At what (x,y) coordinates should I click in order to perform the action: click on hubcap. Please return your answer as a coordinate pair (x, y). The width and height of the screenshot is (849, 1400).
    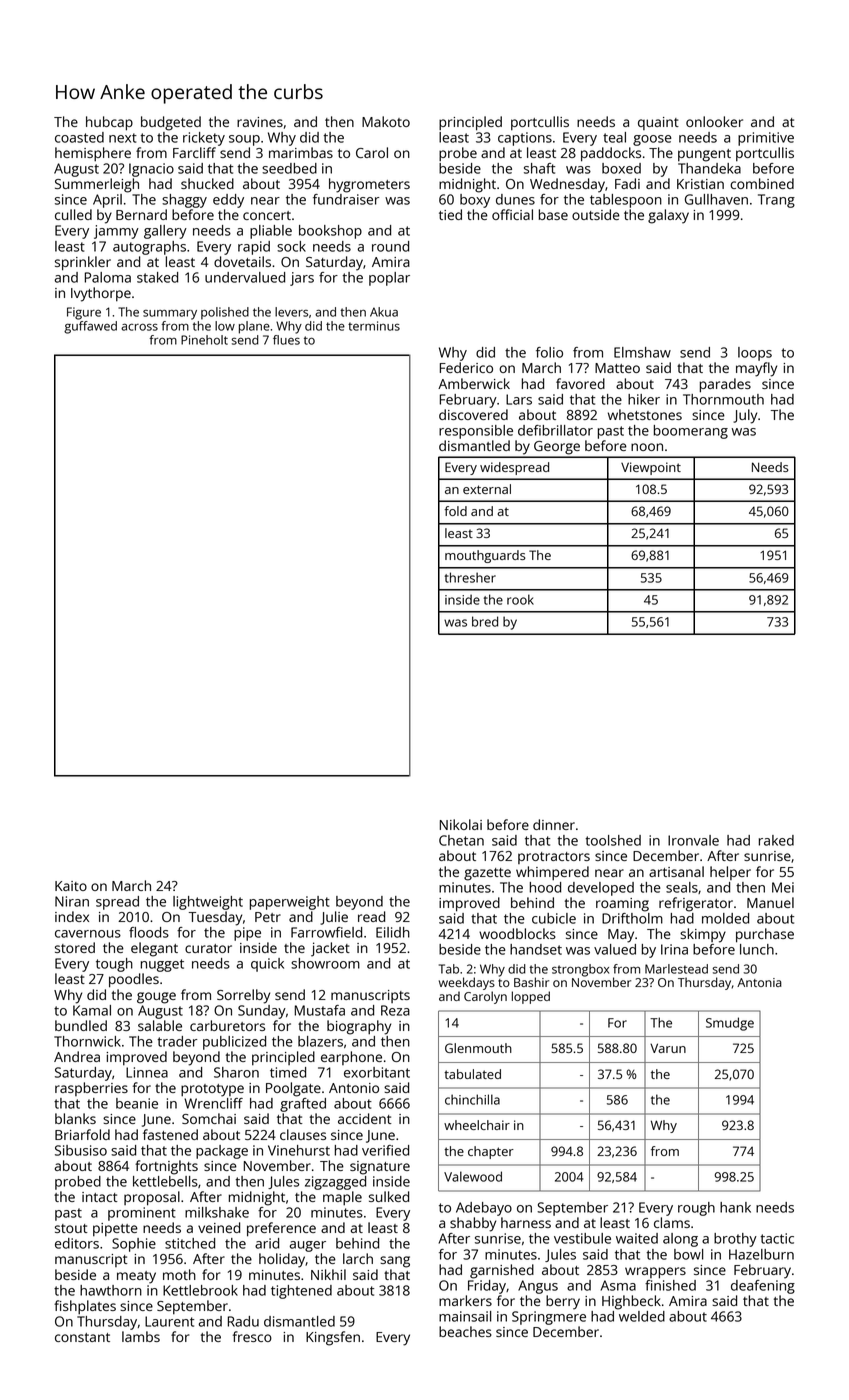
    Looking at the image, I should click on (109, 123).
